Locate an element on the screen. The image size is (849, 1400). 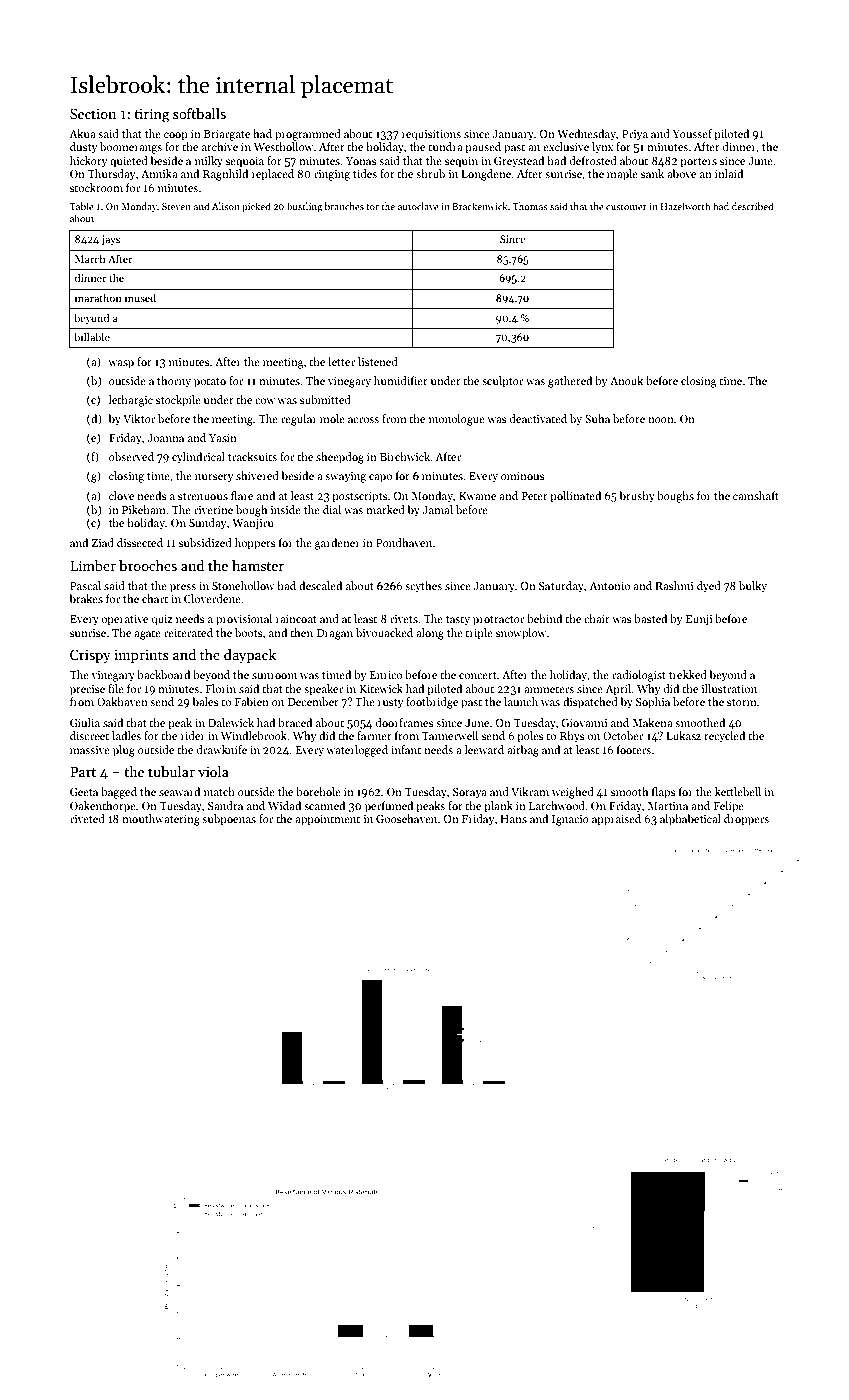
Goosehaven is located at coordinates (406, 818).
